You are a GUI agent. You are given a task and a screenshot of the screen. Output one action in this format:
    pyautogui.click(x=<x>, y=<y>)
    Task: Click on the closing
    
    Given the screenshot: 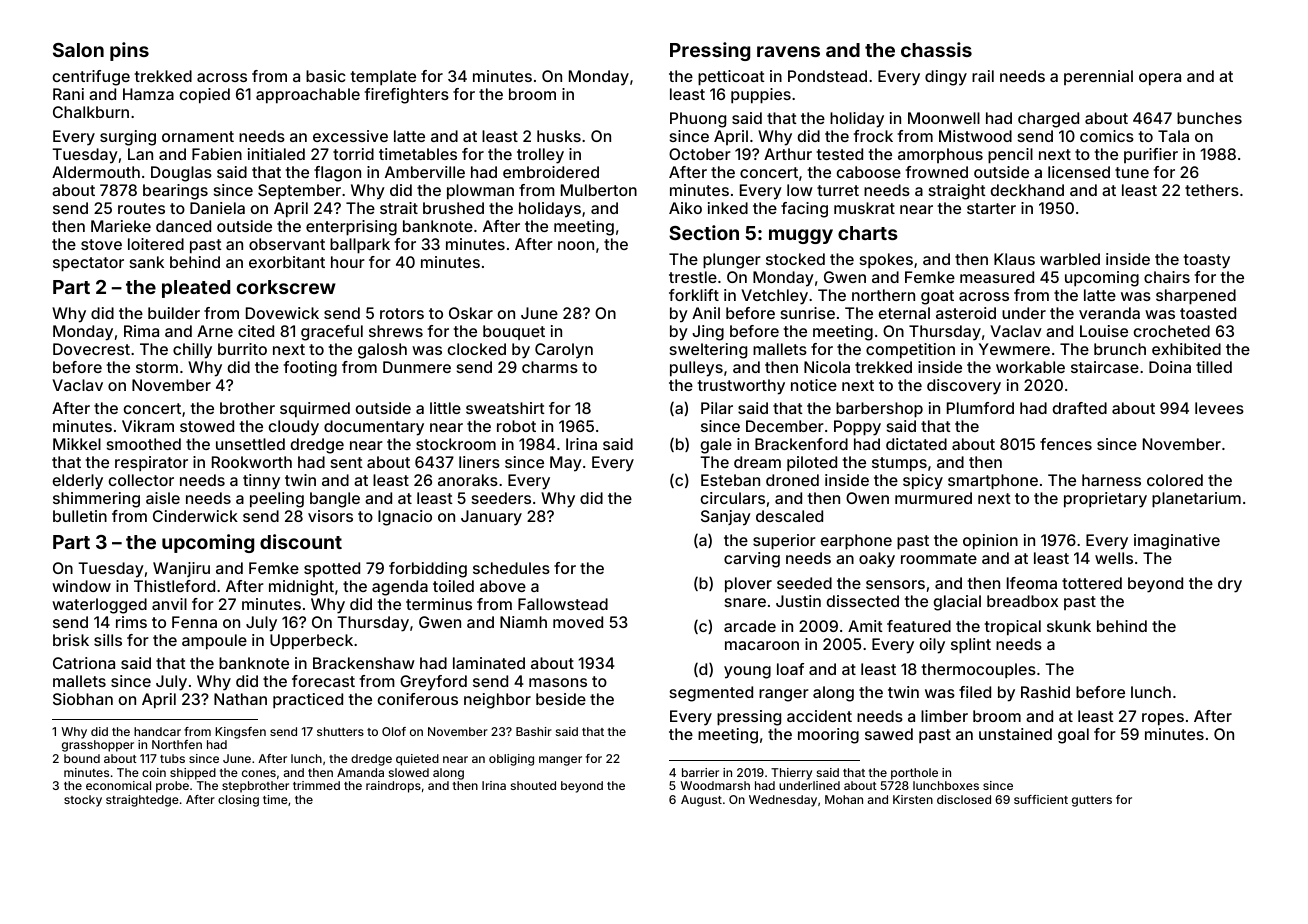 What is the action you would take?
    pyautogui.click(x=238, y=801)
